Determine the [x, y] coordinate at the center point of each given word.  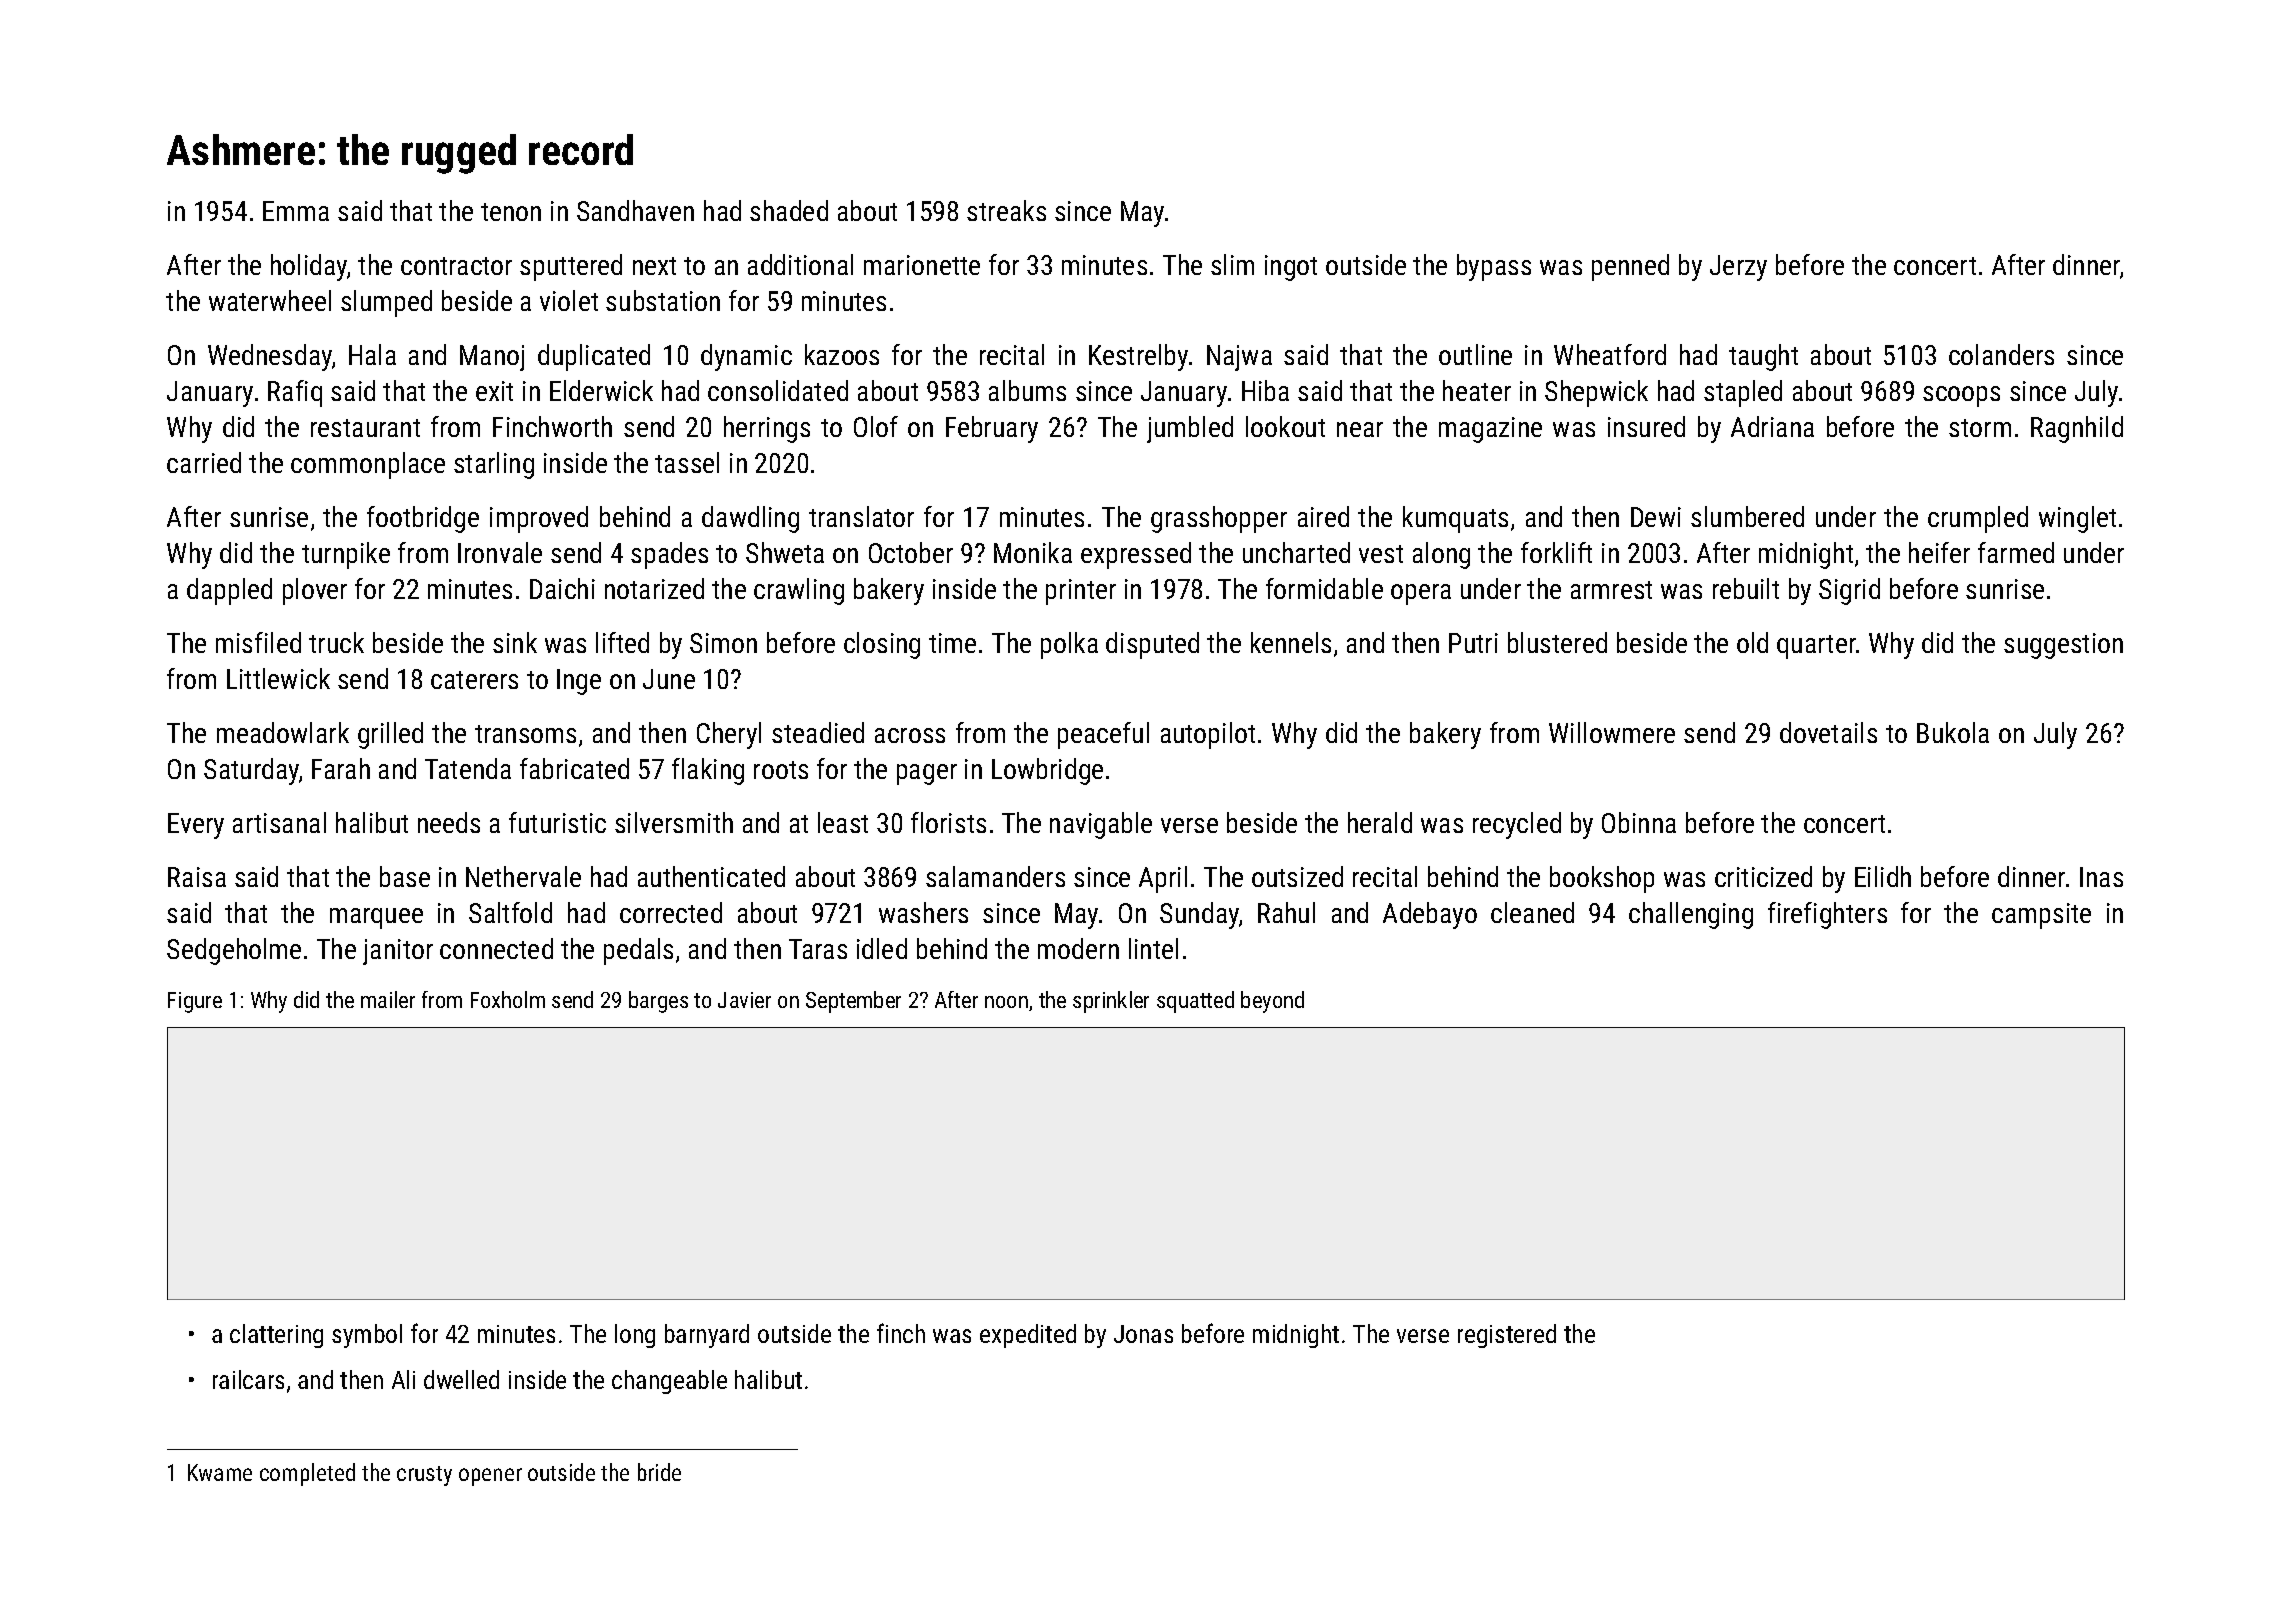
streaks [1006, 210]
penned [1630, 267]
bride [659, 1472]
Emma [296, 211]
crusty [424, 1476]
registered [1507, 1336]
